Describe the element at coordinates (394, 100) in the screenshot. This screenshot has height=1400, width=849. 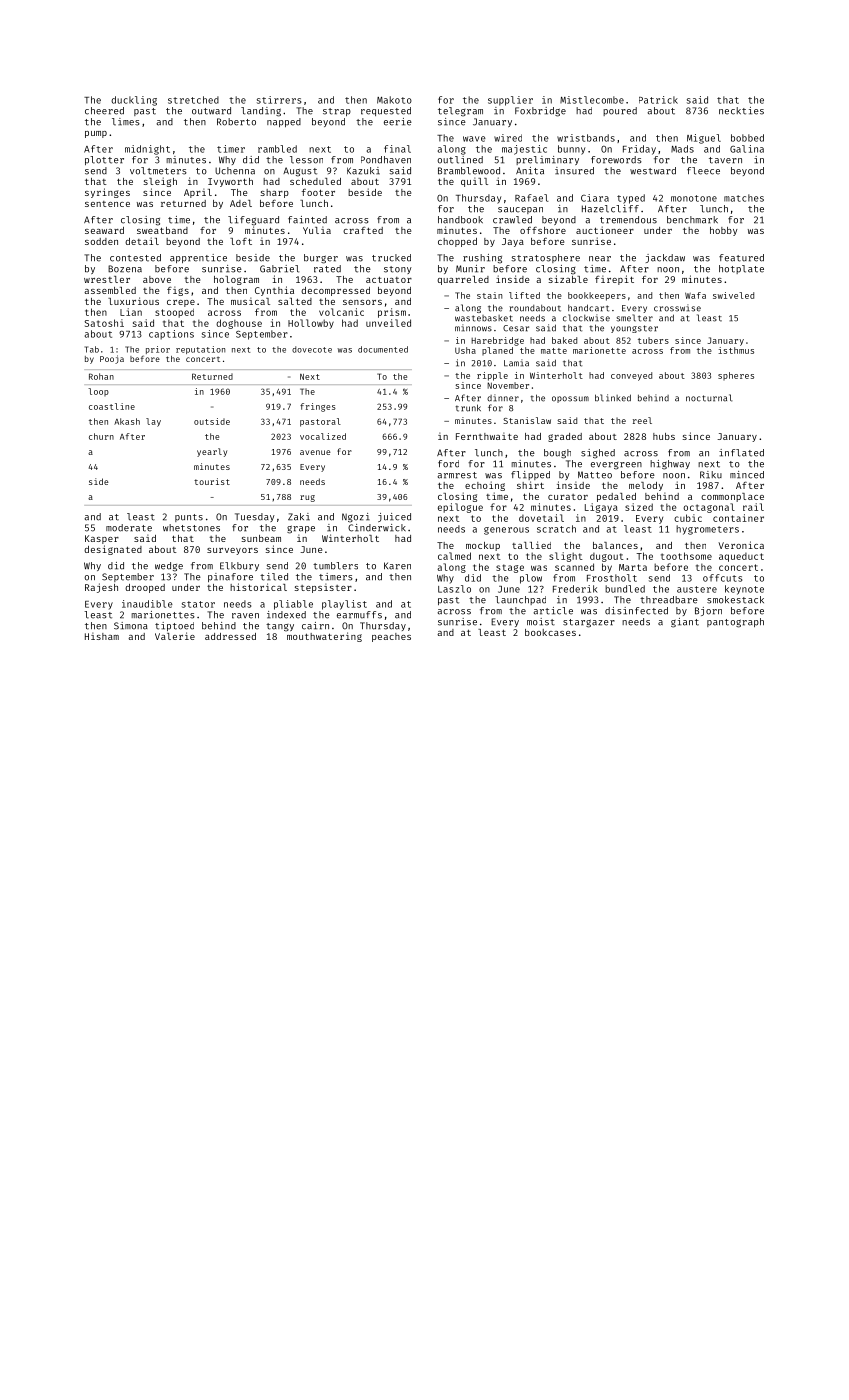
I see `Makoto` at that location.
